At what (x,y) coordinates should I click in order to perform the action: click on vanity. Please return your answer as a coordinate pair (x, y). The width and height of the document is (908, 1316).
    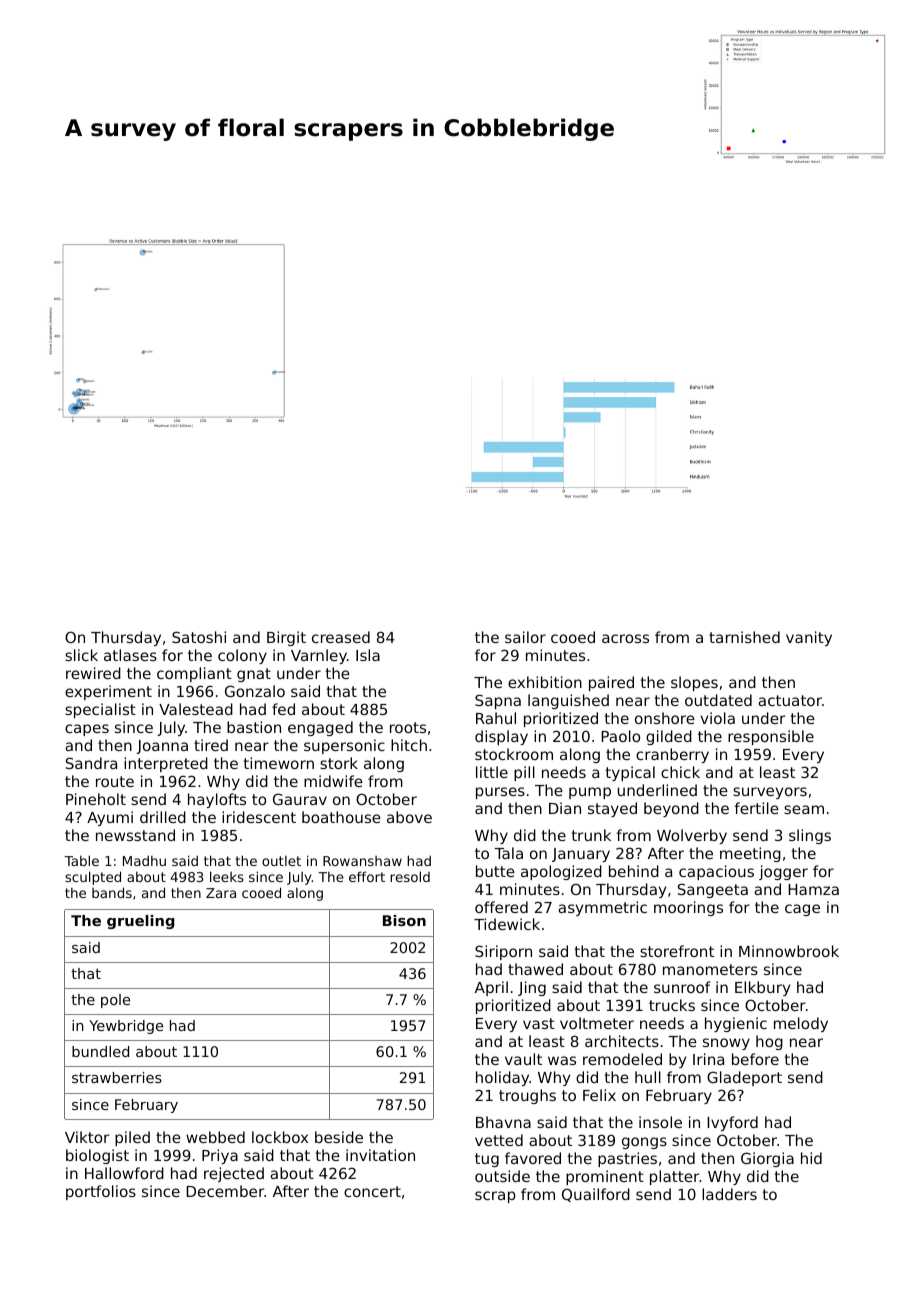
    Looking at the image, I should click on (809, 638).
